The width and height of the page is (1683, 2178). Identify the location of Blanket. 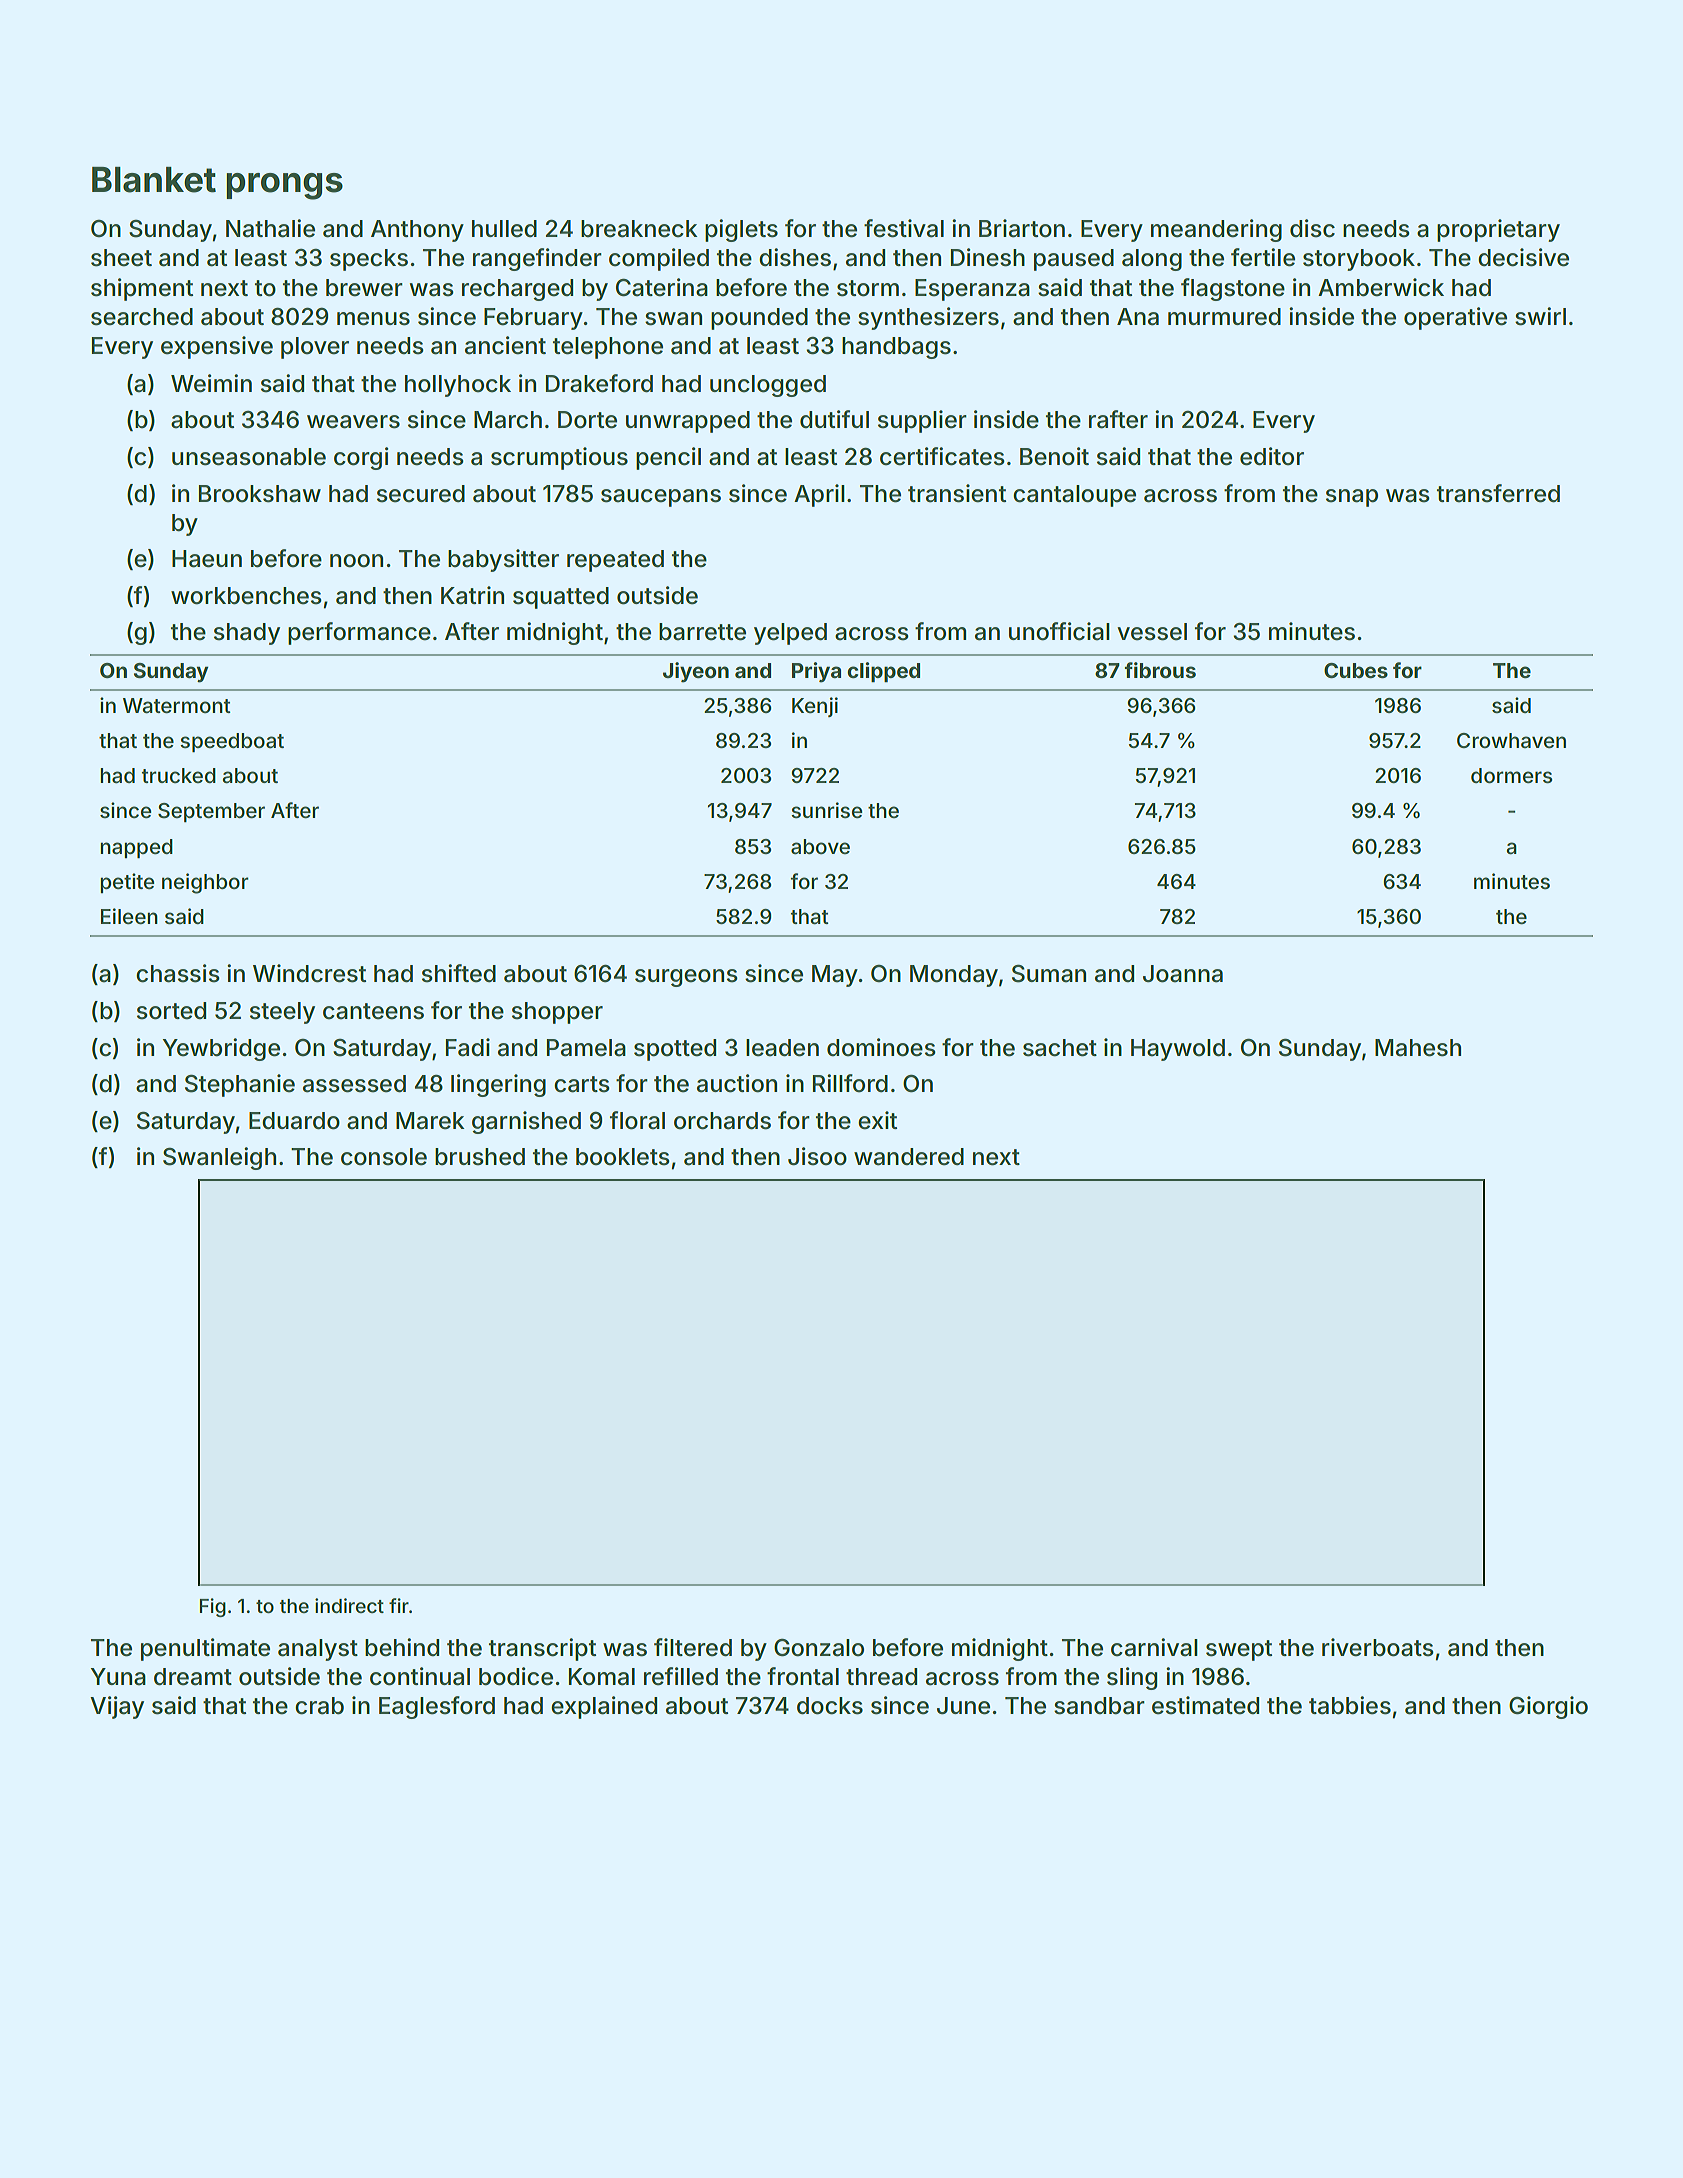
(154, 180).
